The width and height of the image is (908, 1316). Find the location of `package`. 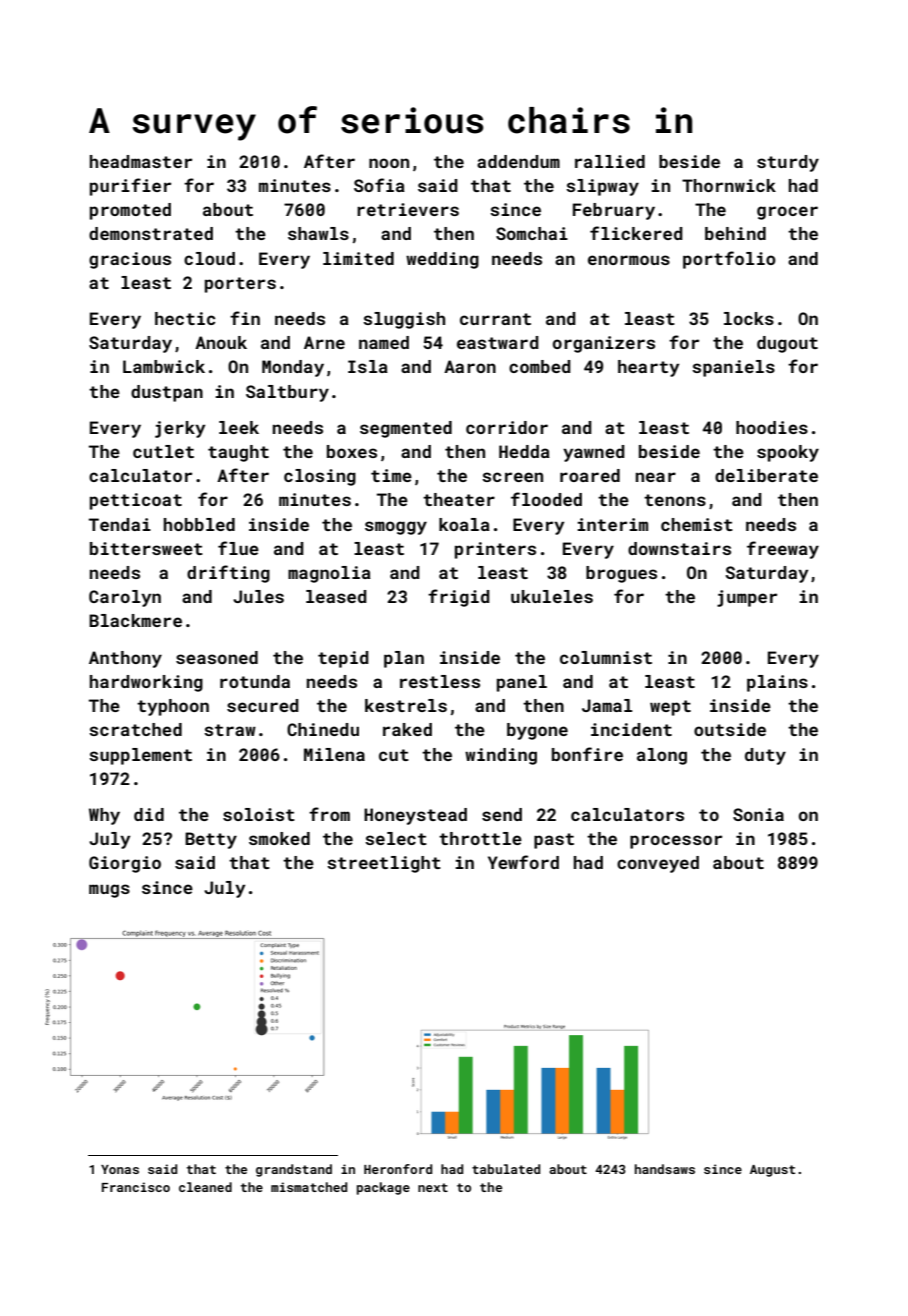

package is located at coordinates (383, 1188).
